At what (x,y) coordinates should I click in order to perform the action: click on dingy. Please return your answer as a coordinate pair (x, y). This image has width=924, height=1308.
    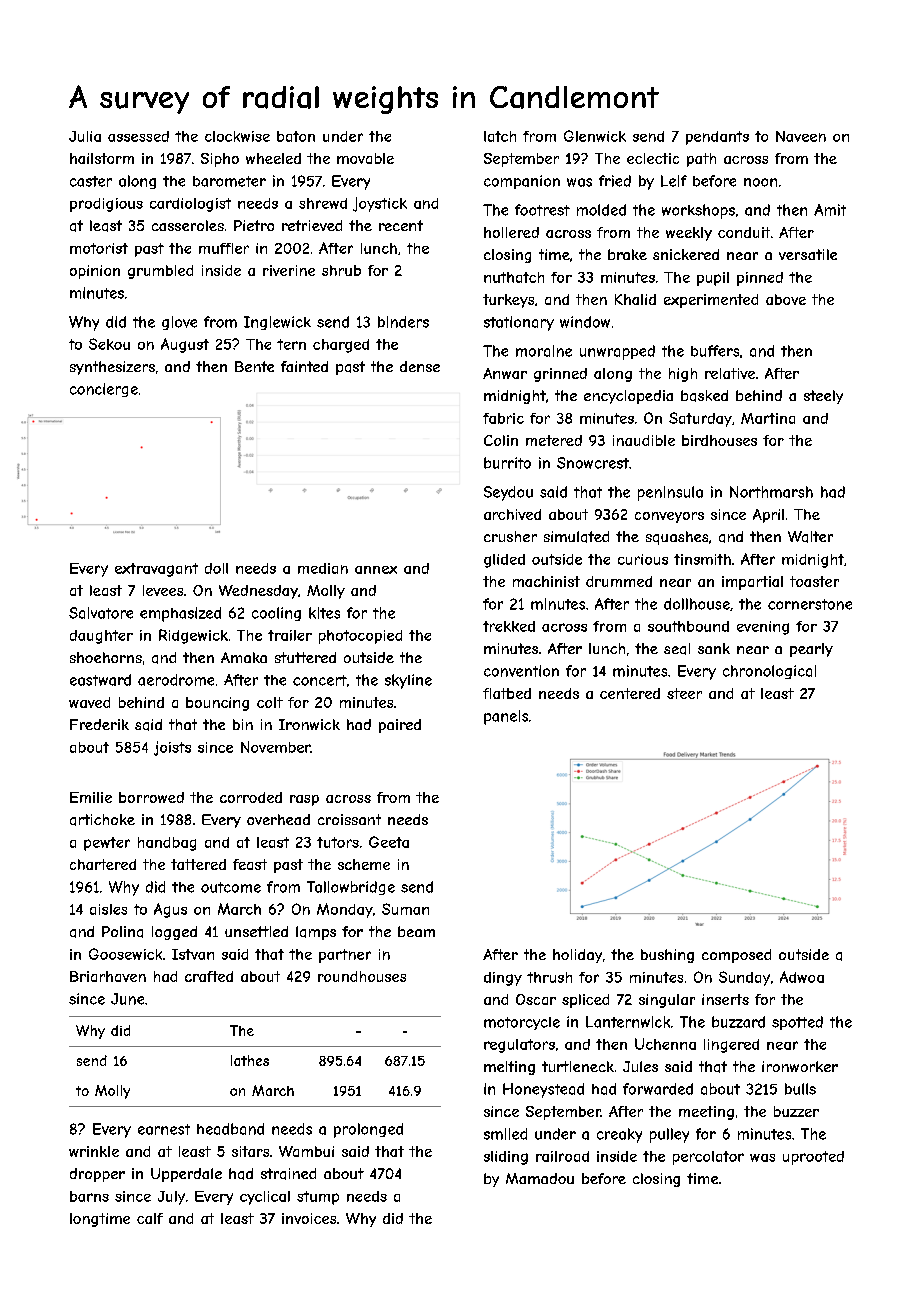
    Looking at the image, I should click on (503, 979).
